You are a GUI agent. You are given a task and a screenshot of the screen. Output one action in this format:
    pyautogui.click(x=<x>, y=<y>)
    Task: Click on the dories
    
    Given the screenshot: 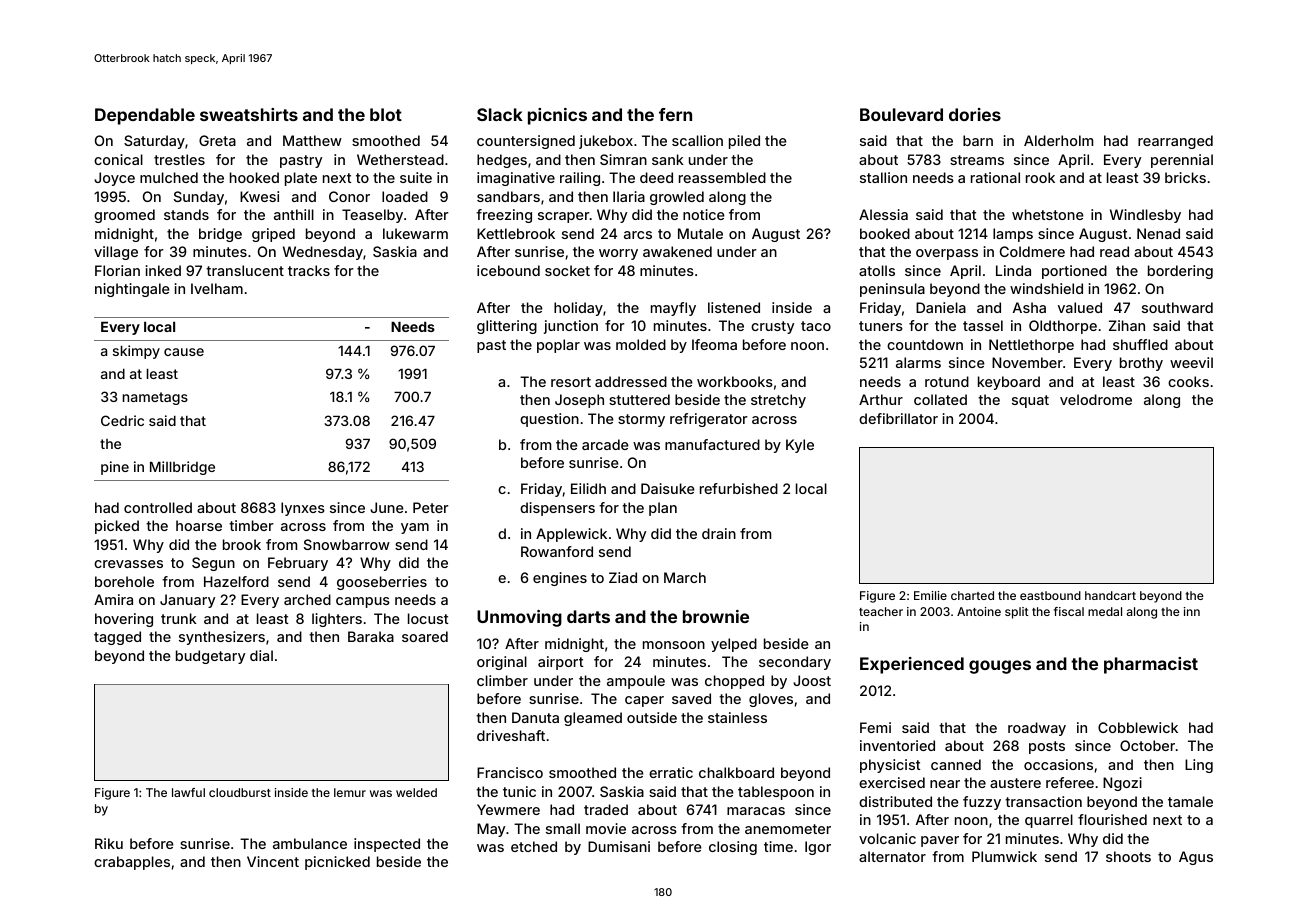 What is the action you would take?
    pyautogui.click(x=975, y=114)
